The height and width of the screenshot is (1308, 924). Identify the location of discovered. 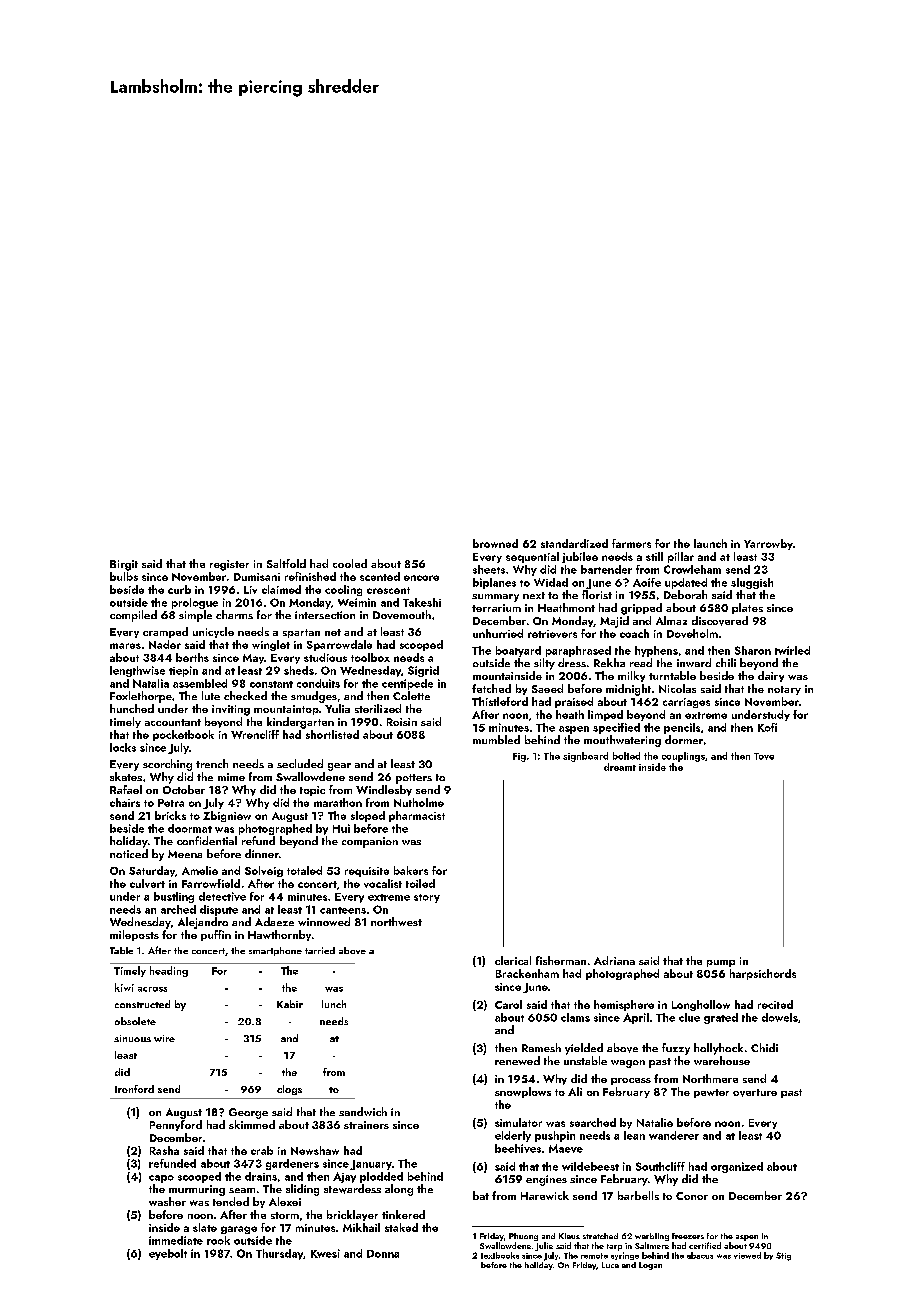
(720, 621).
